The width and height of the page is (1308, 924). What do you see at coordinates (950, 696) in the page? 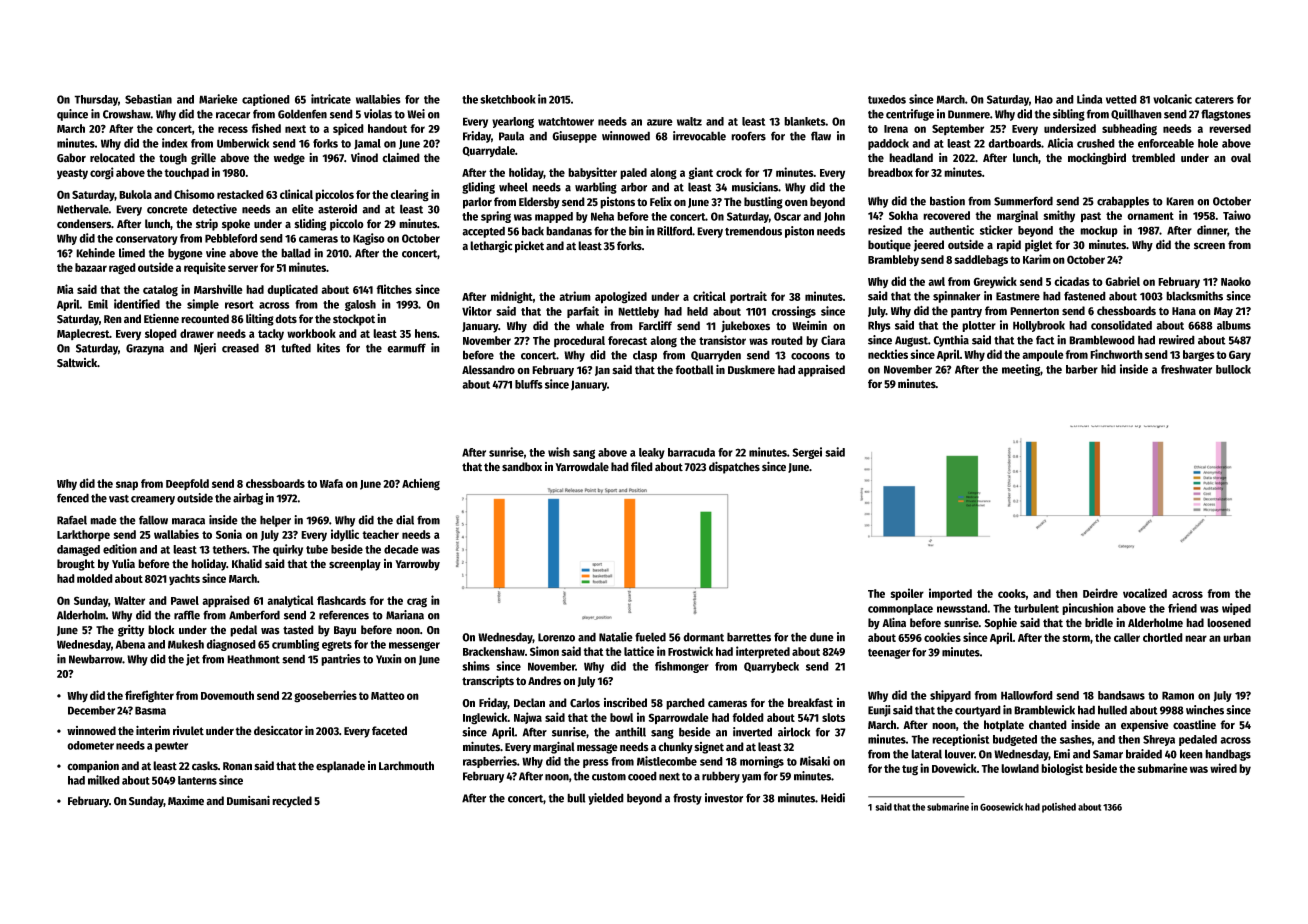
I see `shipyard` at bounding box center [950, 696].
